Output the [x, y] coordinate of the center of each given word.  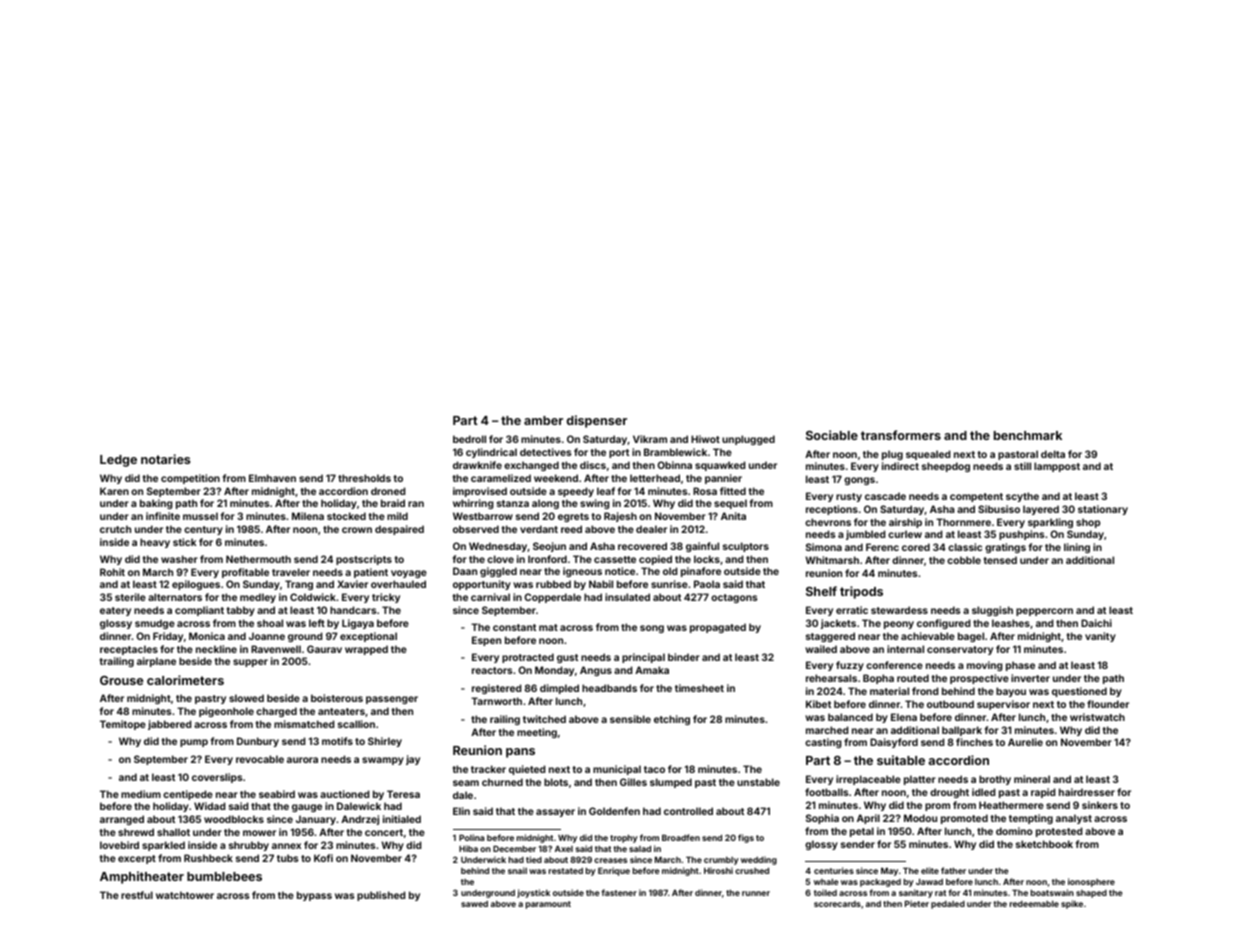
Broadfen [681, 837]
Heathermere [1011, 805]
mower [259, 833]
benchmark [1028, 435]
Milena [308, 516]
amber [543, 420]
